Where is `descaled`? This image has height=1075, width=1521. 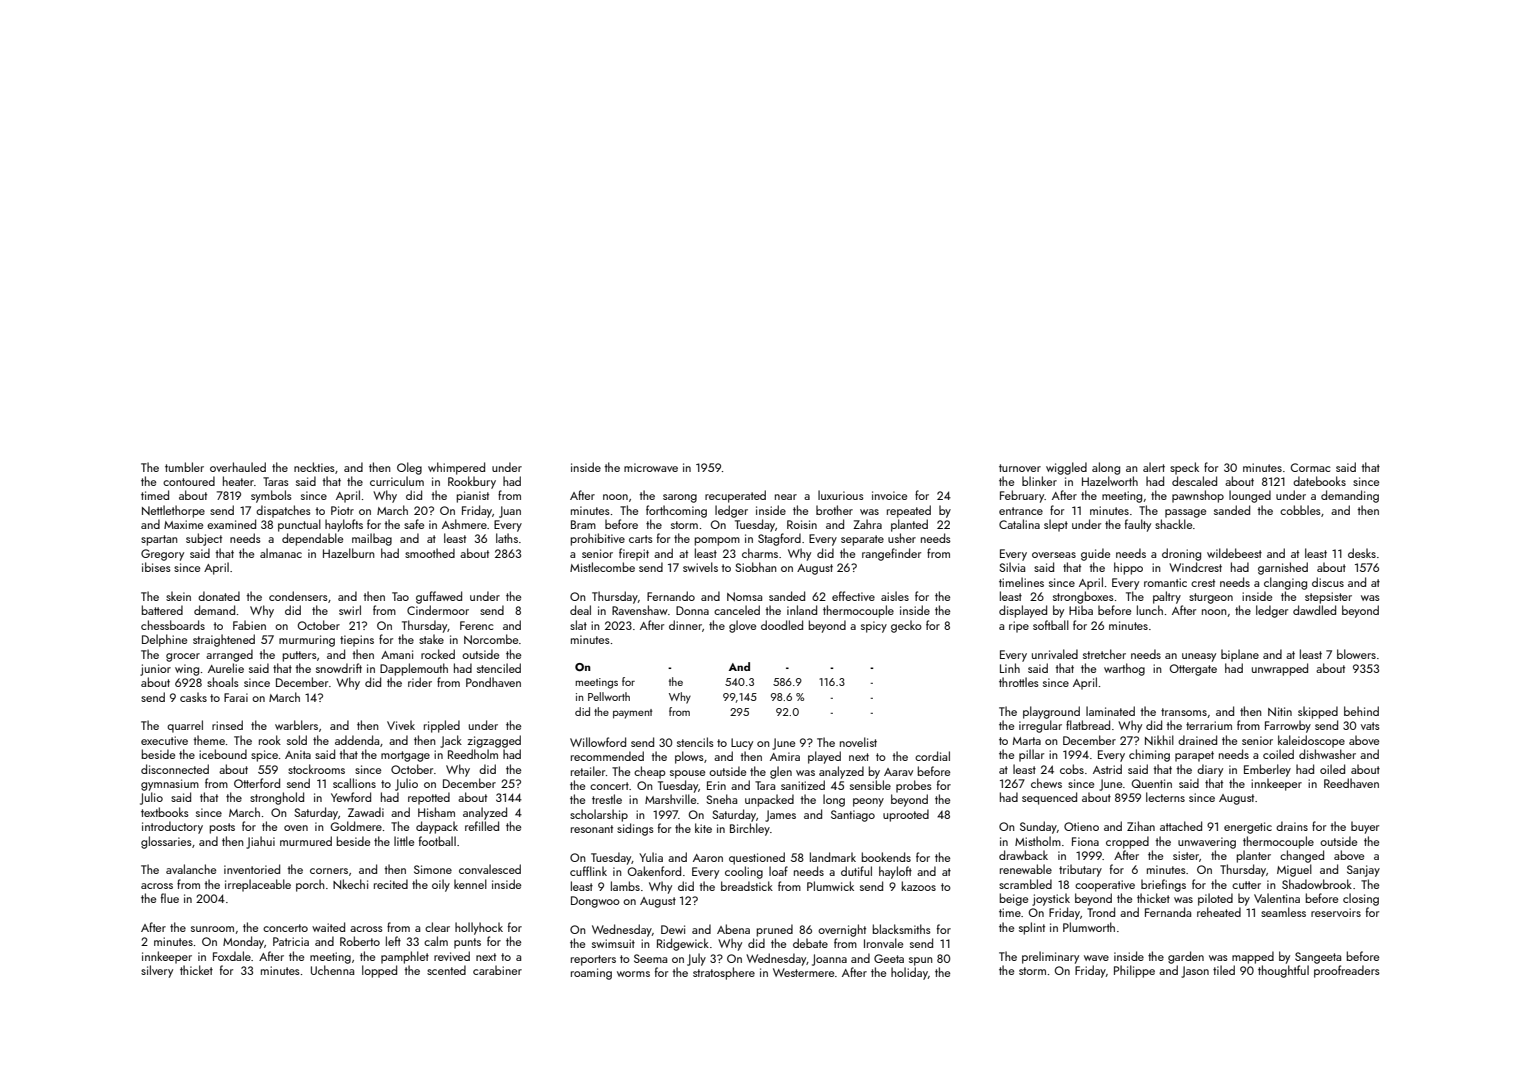
descaled is located at coordinates (1194, 481).
